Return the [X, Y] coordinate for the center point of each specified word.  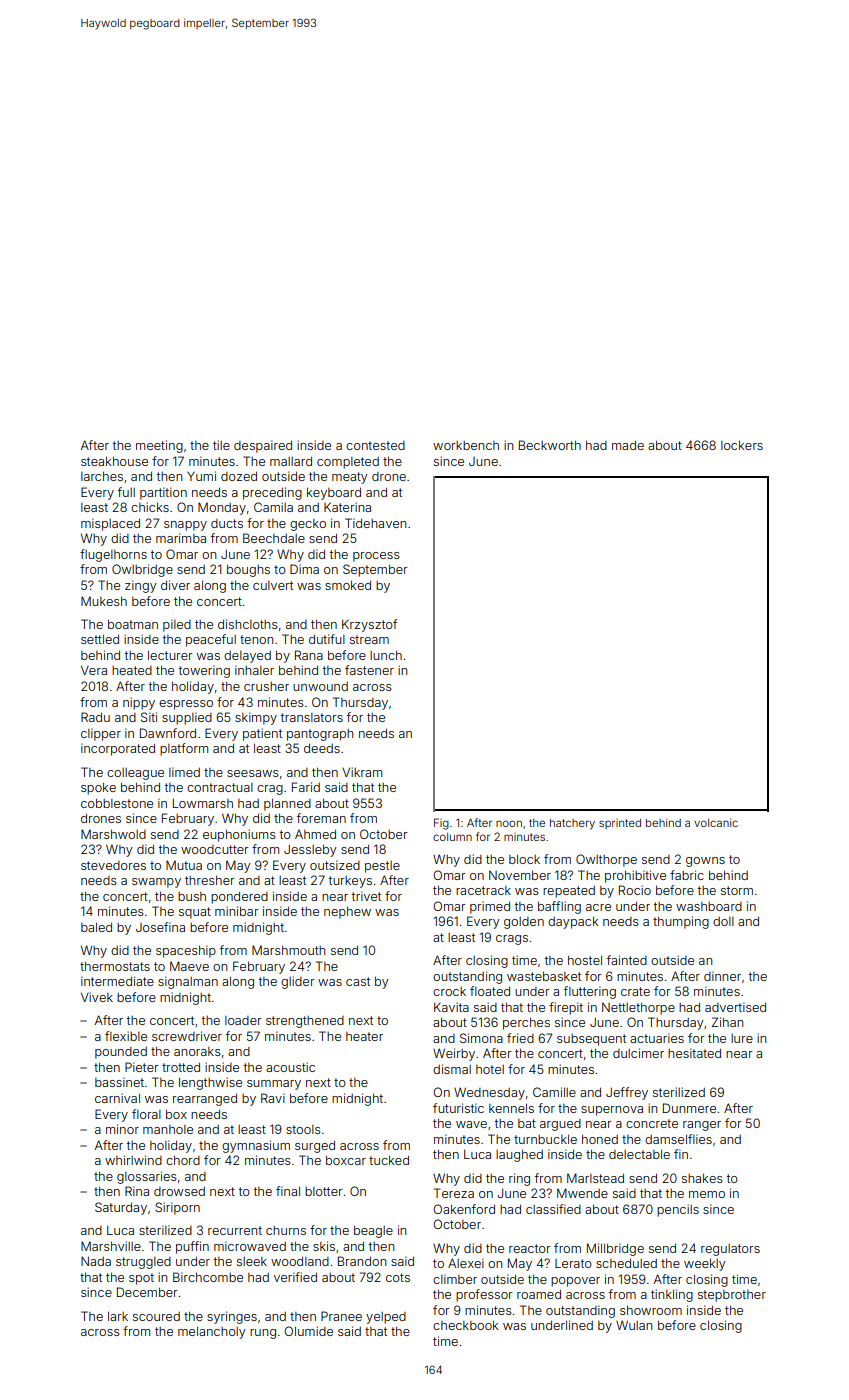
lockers [742, 445]
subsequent [591, 1040]
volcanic [716, 822]
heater [364, 1036]
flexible [126, 1036]
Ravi [273, 1098]
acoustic [290, 1067]
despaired [263, 446]
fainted [627, 960]
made [628, 445]
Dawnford [168, 733]
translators [312, 717]
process [376, 557]
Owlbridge [142, 570]
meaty [350, 478]
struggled [143, 1263]
